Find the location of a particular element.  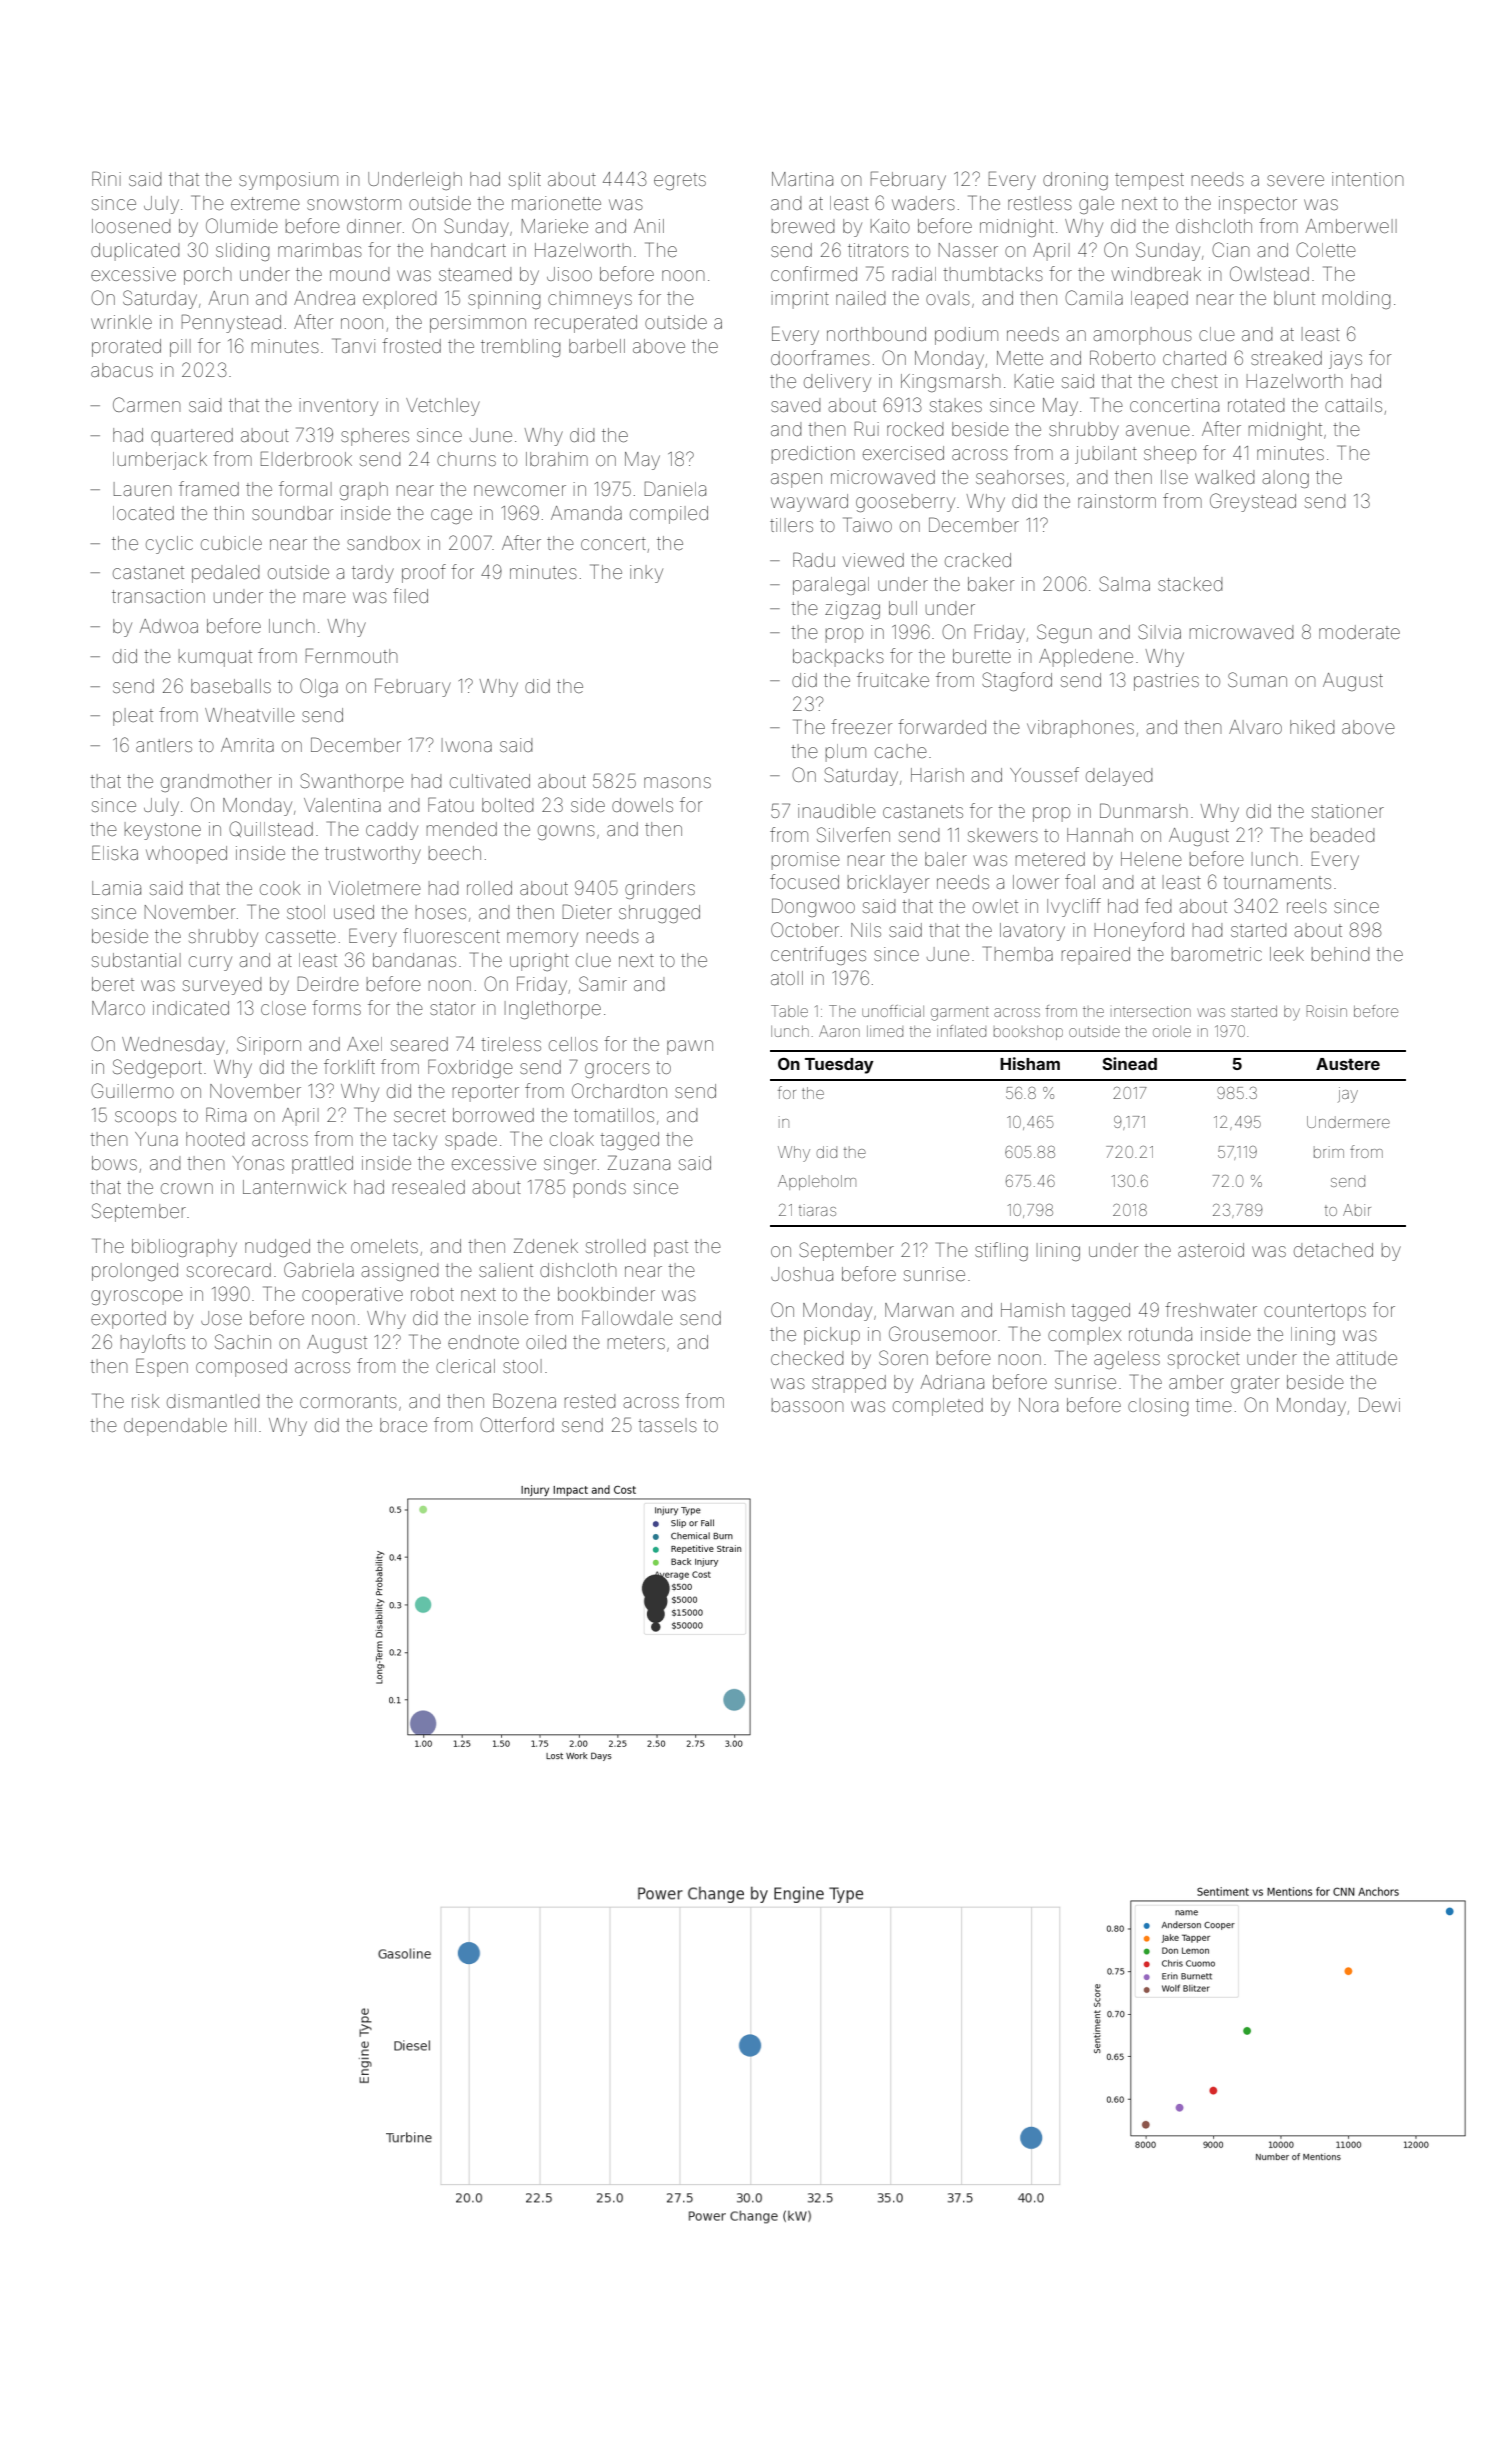

Harish is located at coordinates (937, 775).
